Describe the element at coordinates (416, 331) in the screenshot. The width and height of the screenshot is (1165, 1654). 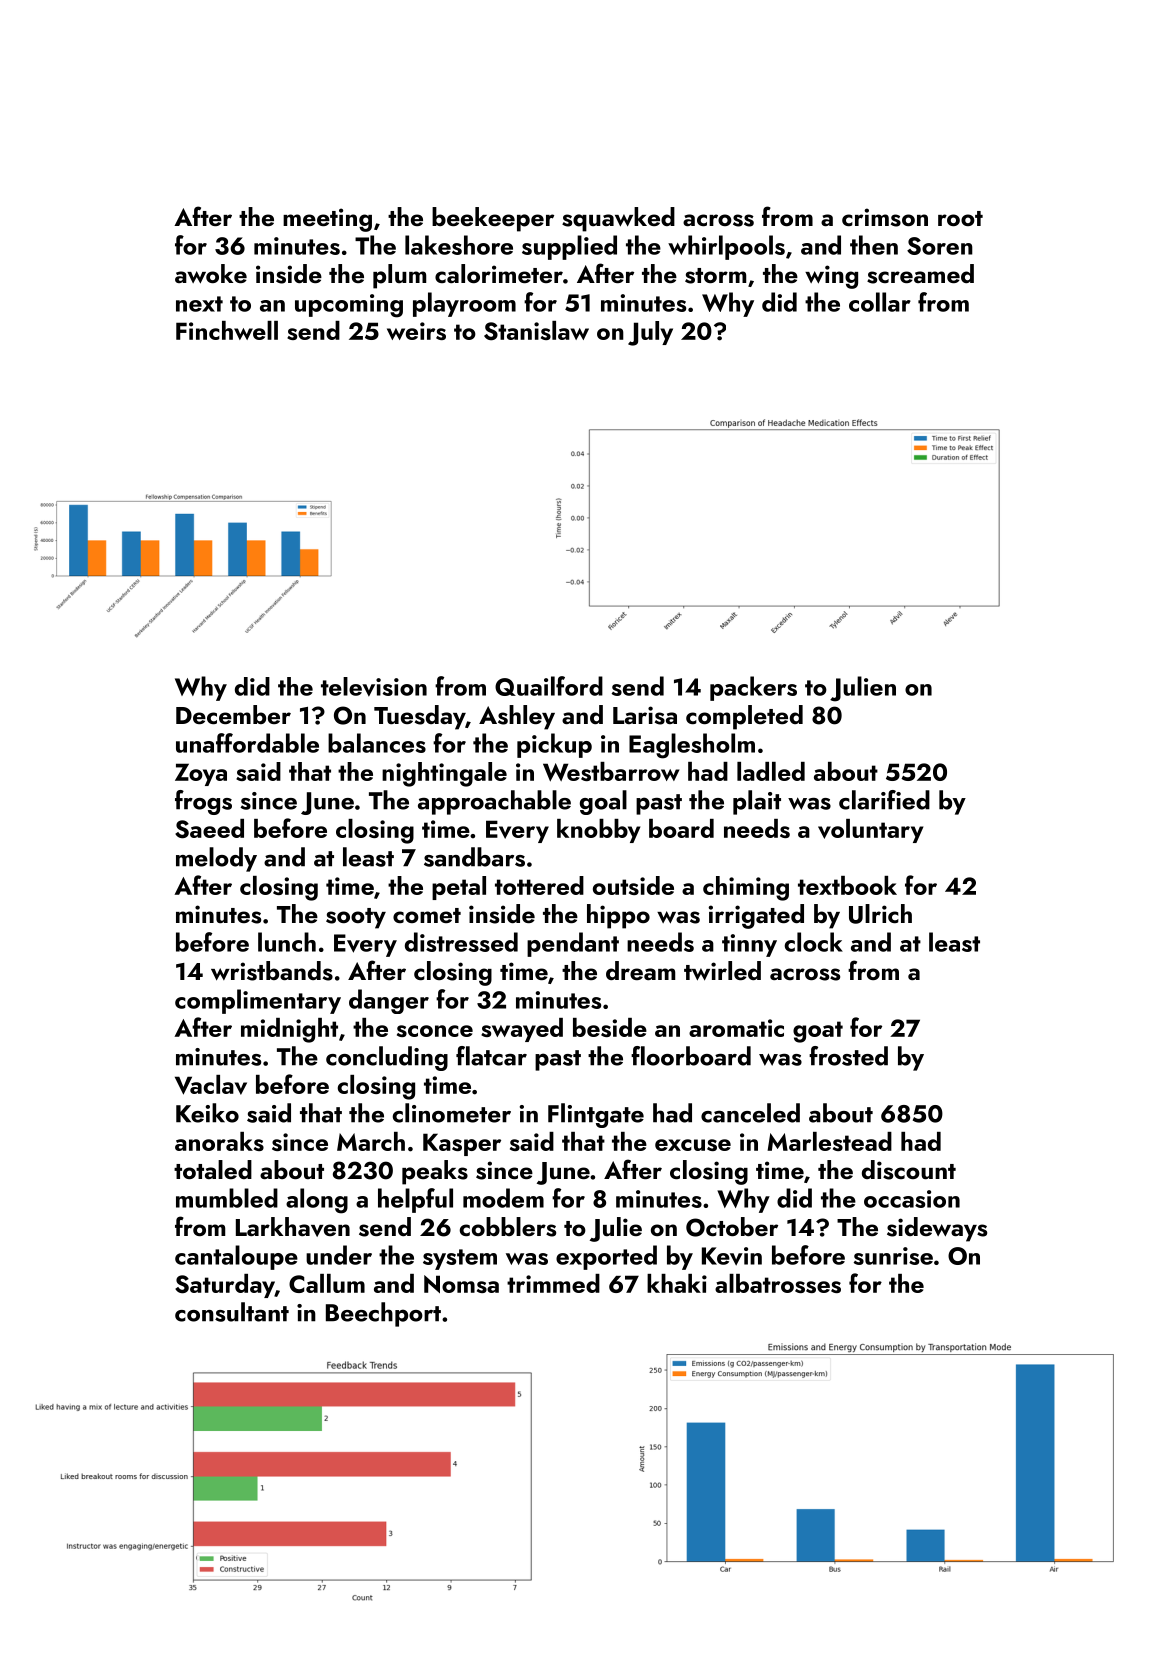
I see `weirs` at that location.
